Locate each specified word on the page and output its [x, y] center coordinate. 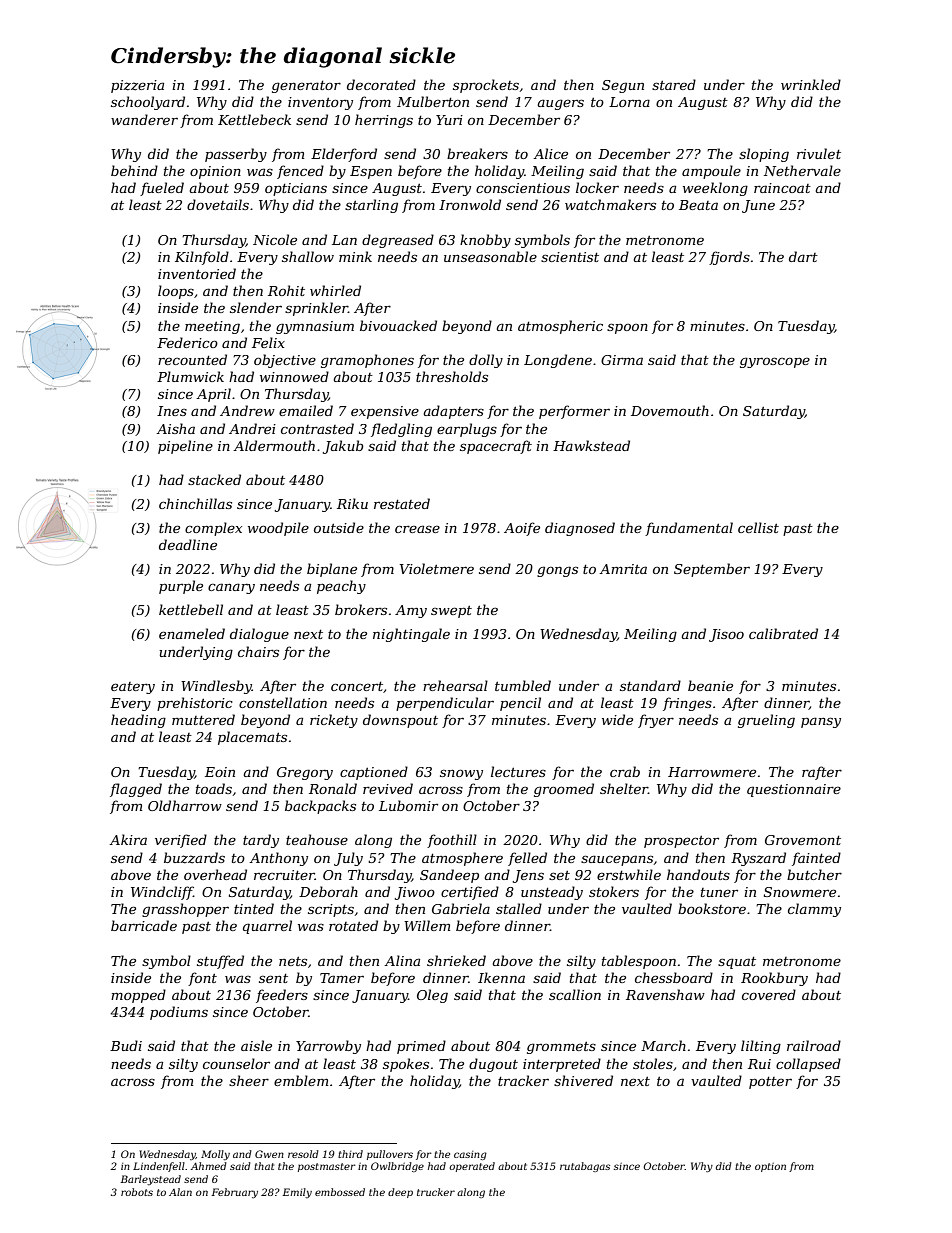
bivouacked [398, 325]
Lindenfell [159, 1167]
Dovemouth [670, 410]
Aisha [175, 428]
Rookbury [774, 979]
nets [293, 961]
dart [803, 256]
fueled [162, 189]
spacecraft [496, 447]
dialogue [259, 635]
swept [451, 612]
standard [650, 685]
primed [421, 1047]
